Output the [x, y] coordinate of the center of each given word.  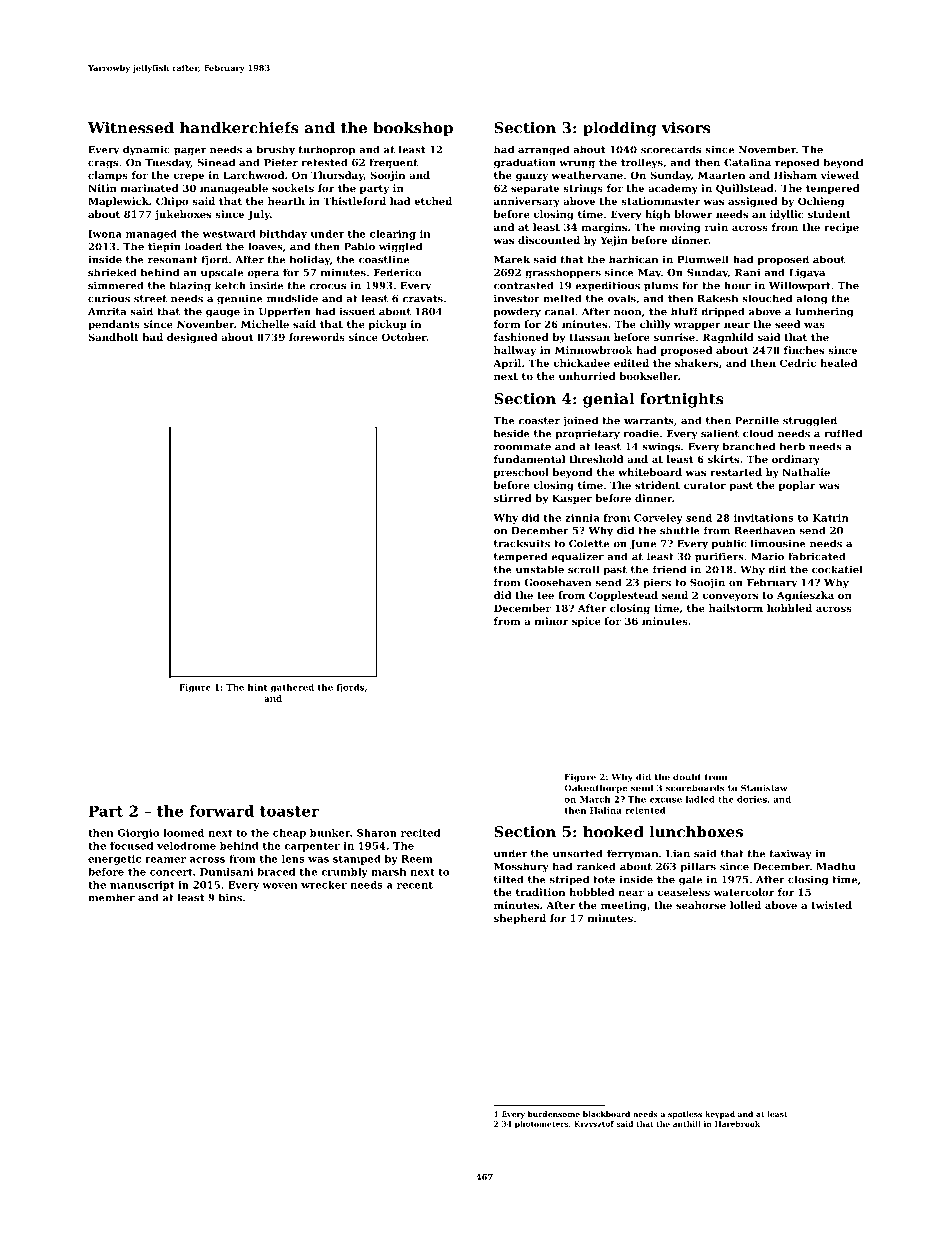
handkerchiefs [239, 128]
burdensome [554, 1114]
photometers [541, 1125]
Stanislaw [764, 788]
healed [838, 363]
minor [551, 621]
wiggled [400, 247]
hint [258, 687]
